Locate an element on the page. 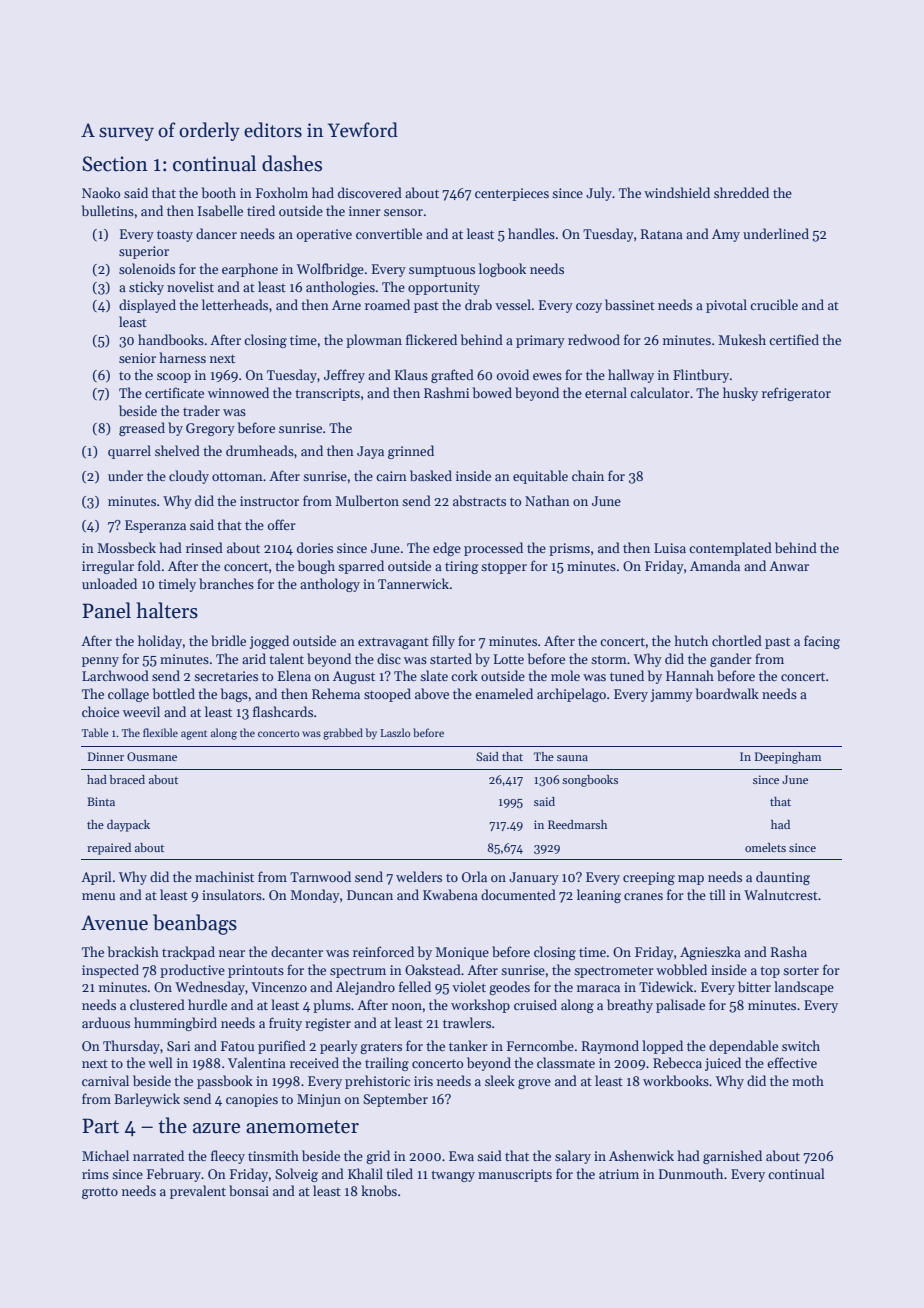 The height and width of the document is (1308, 924). omelets is located at coordinates (765, 847).
